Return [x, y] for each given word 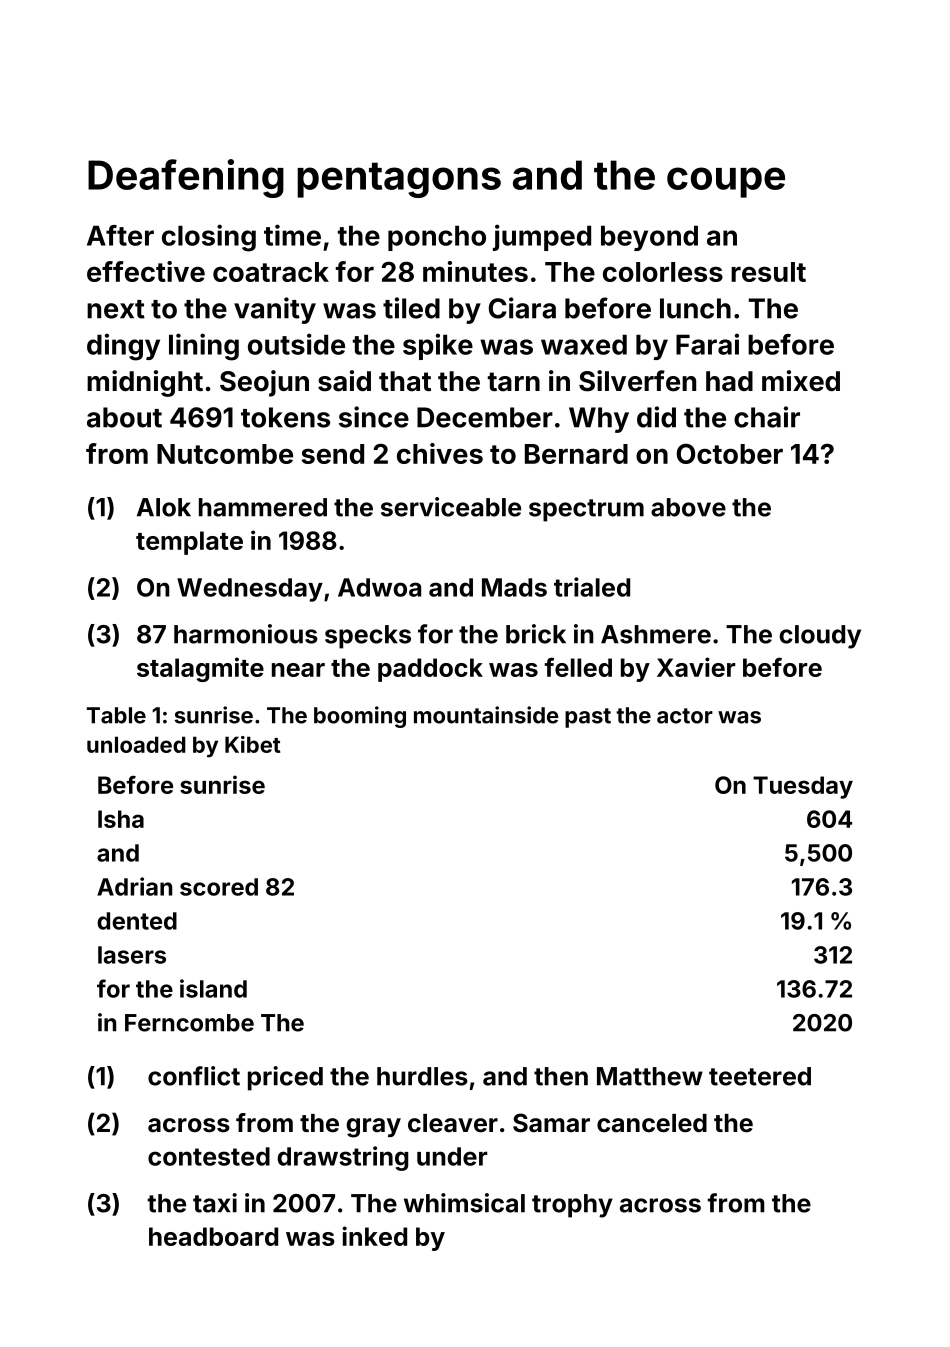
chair [767, 417]
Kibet [253, 744]
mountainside [486, 715]
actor [685, 716]
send [333, 454]
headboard [213, 1236]
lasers [132, 955]
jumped [542, 237]
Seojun [264, 383]
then [561, 1076]
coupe [726, 182]
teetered [760, 1076]
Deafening [186, 178]
